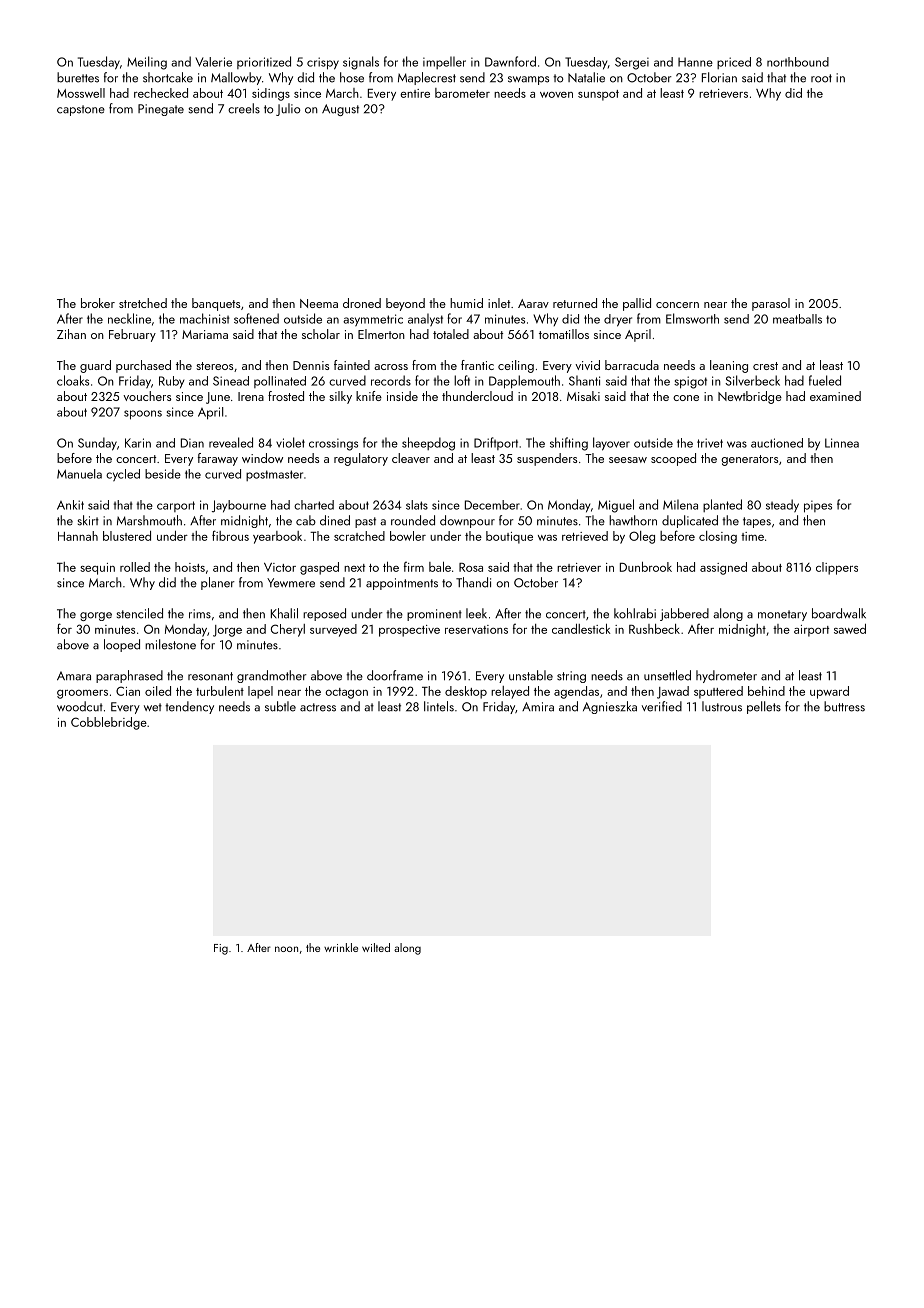 The width and height of the screenshot is (924, 1308). I want to click on cloaks, so click(73, 380).
